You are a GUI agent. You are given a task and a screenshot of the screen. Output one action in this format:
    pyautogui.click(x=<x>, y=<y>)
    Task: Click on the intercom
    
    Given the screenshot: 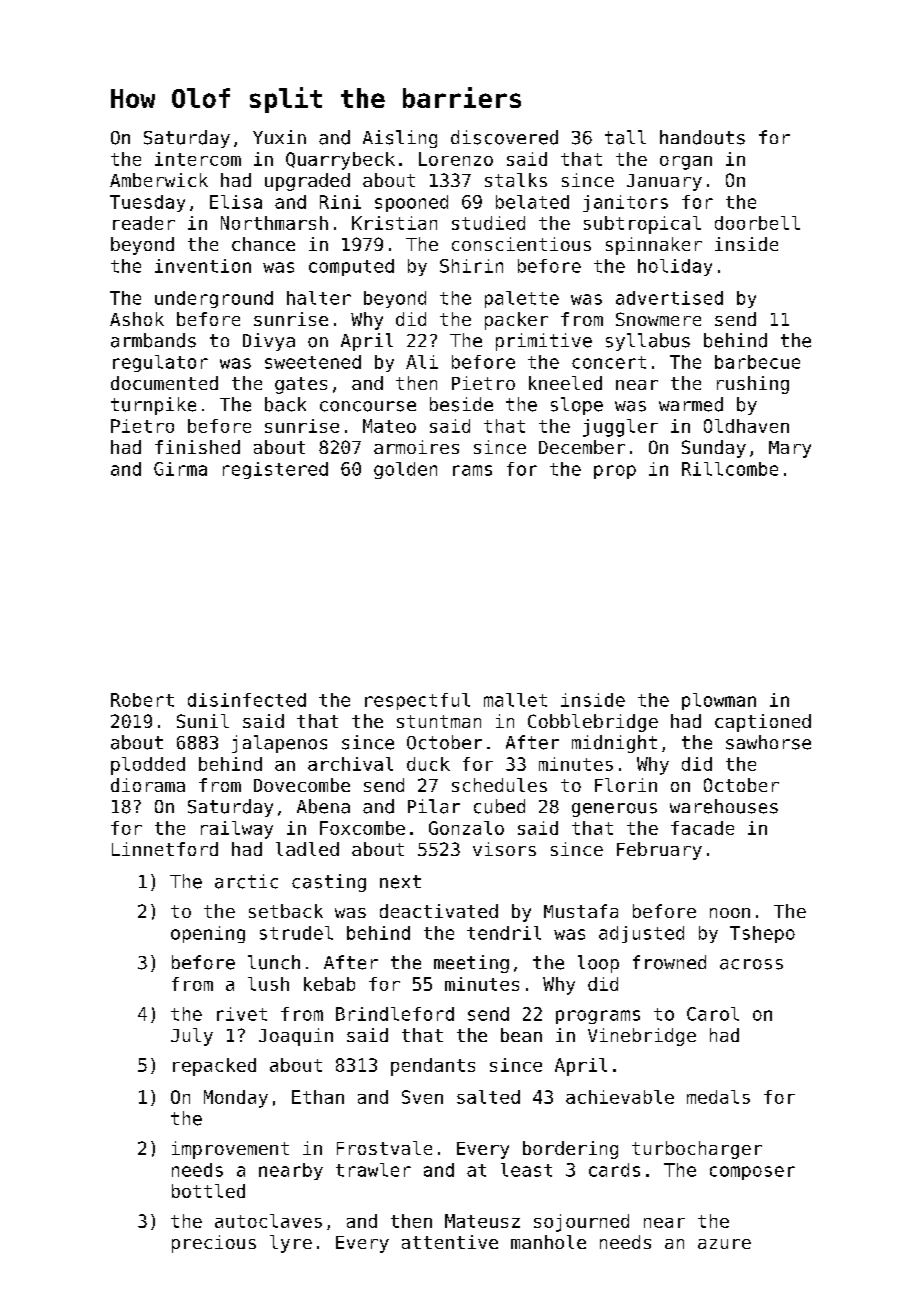 What is the action you would take?
    pyautogui.click(x=198, y=159)
